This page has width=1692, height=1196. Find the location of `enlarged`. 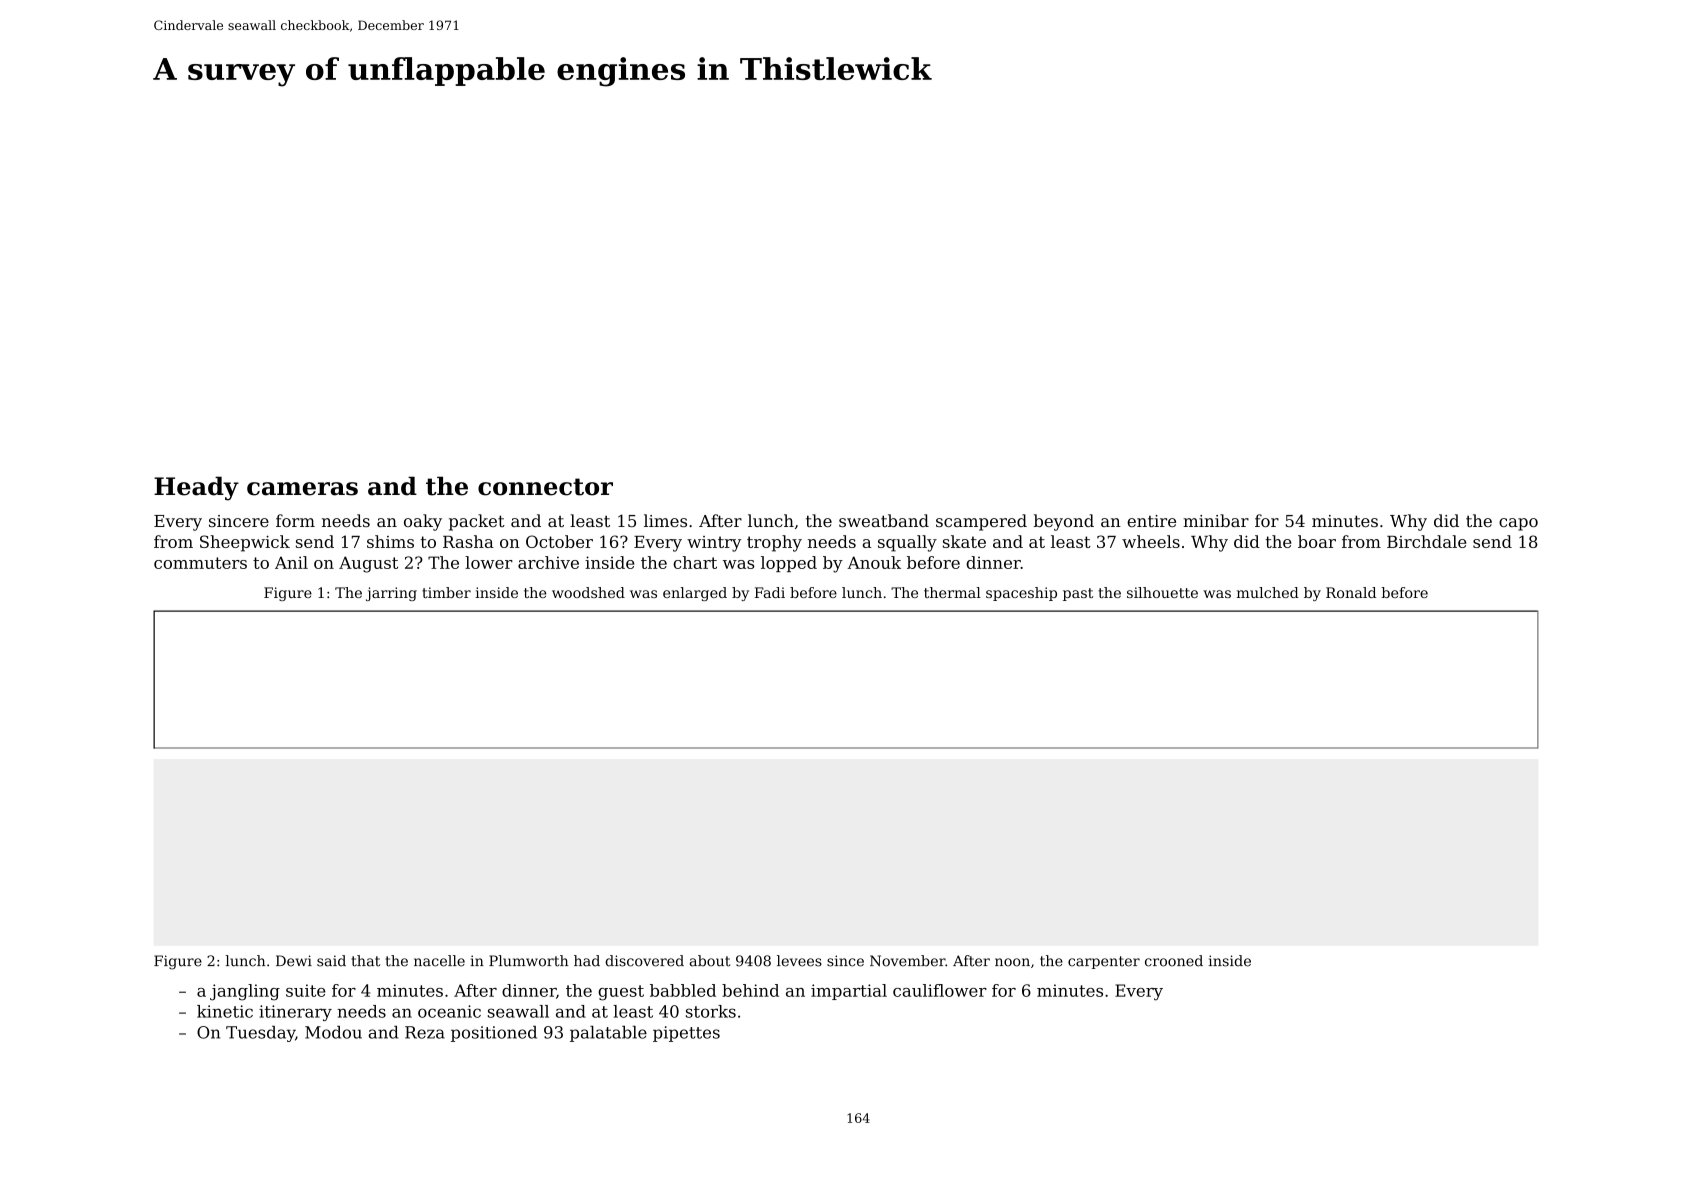

enlarged is located at coordinates (695, 594).
